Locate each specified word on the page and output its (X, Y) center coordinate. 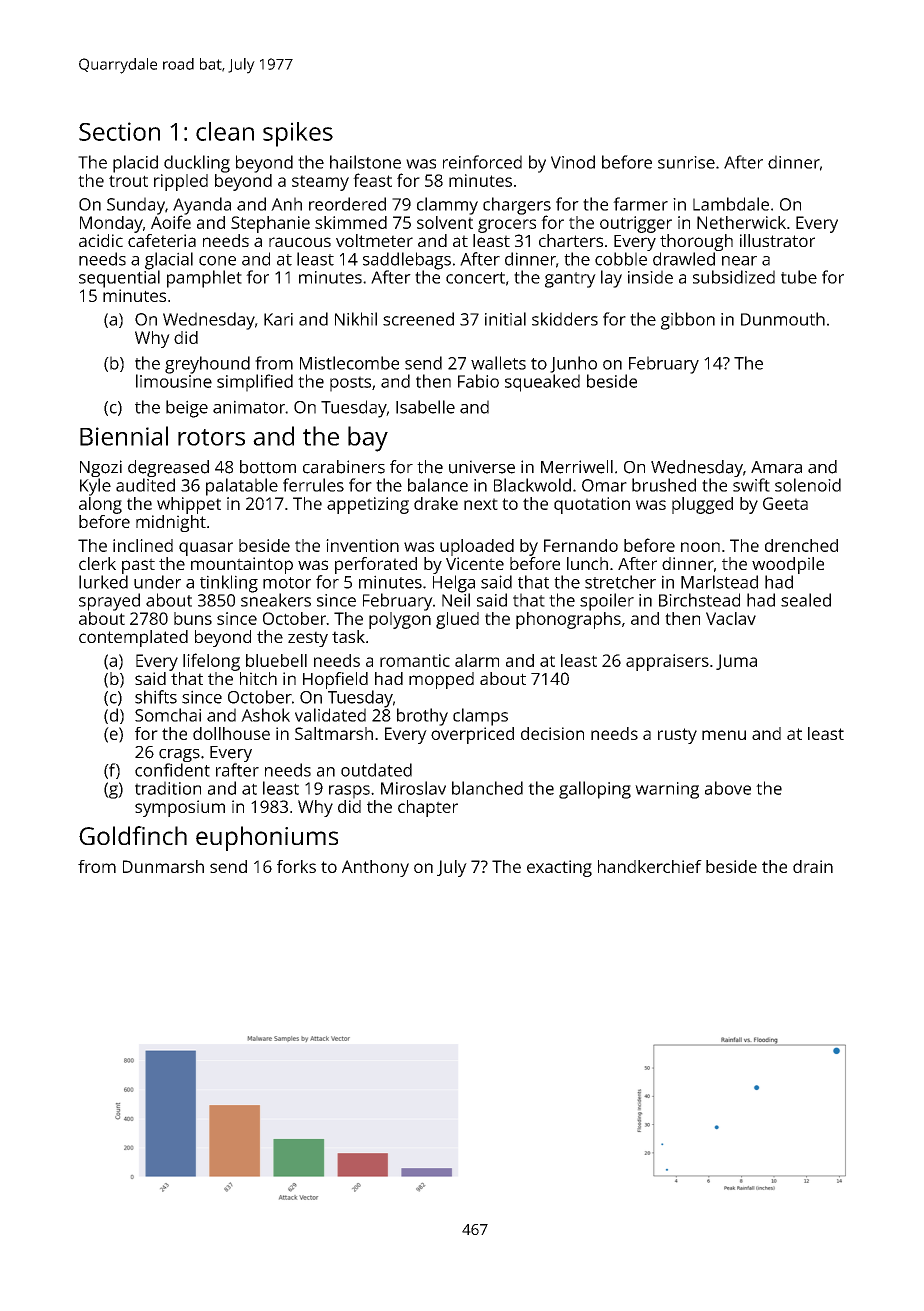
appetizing (368, 505)
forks (296, 866)
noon (700, 547)
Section (119, 131)
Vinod (573, 162)
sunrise (686, 162)
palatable (242, 487)
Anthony (375, 868)
